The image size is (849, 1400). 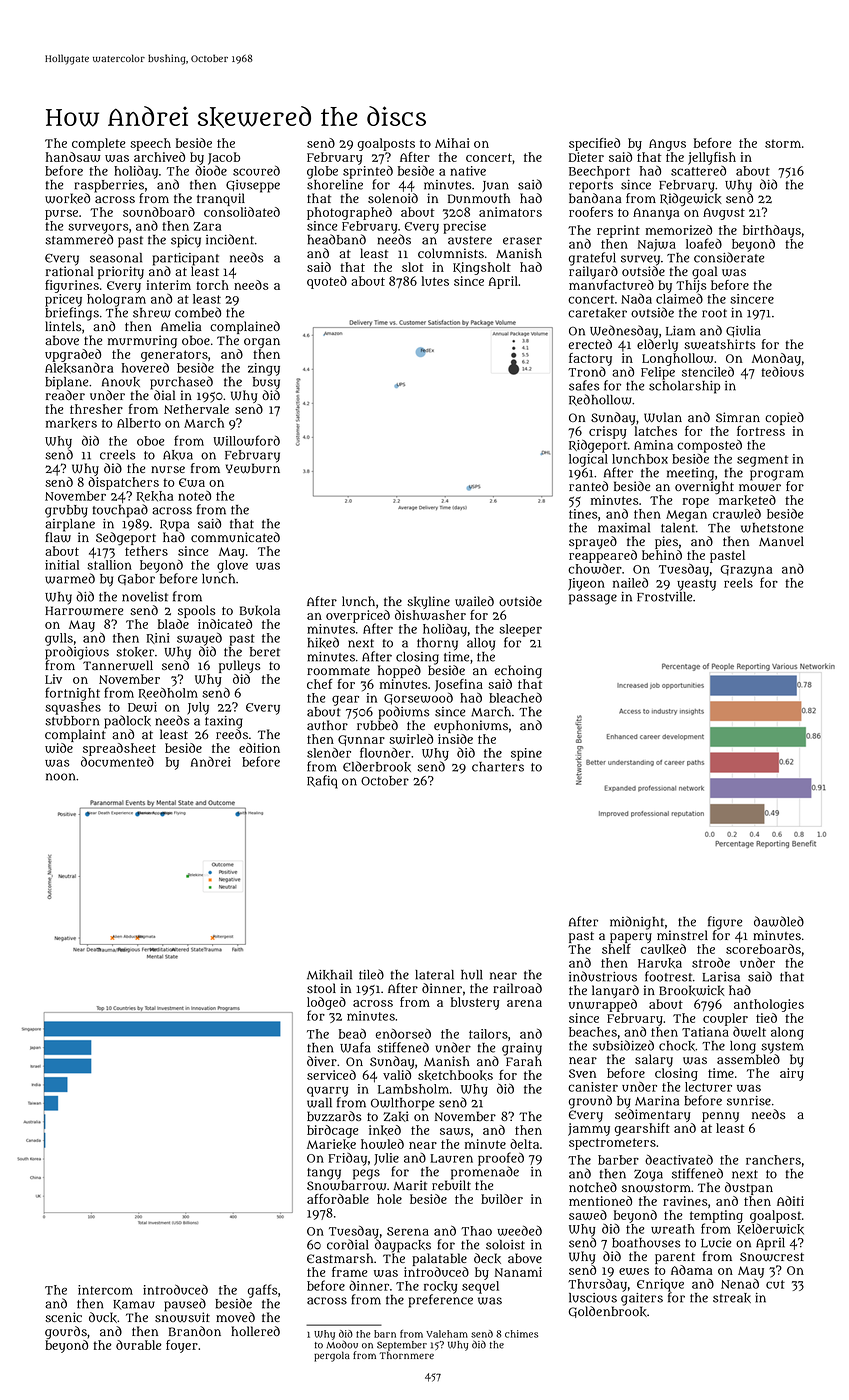 What do you see at coordinates (770, 1229) in the page?
I see `Kelderwick` at bounding box center [770, 1229].
